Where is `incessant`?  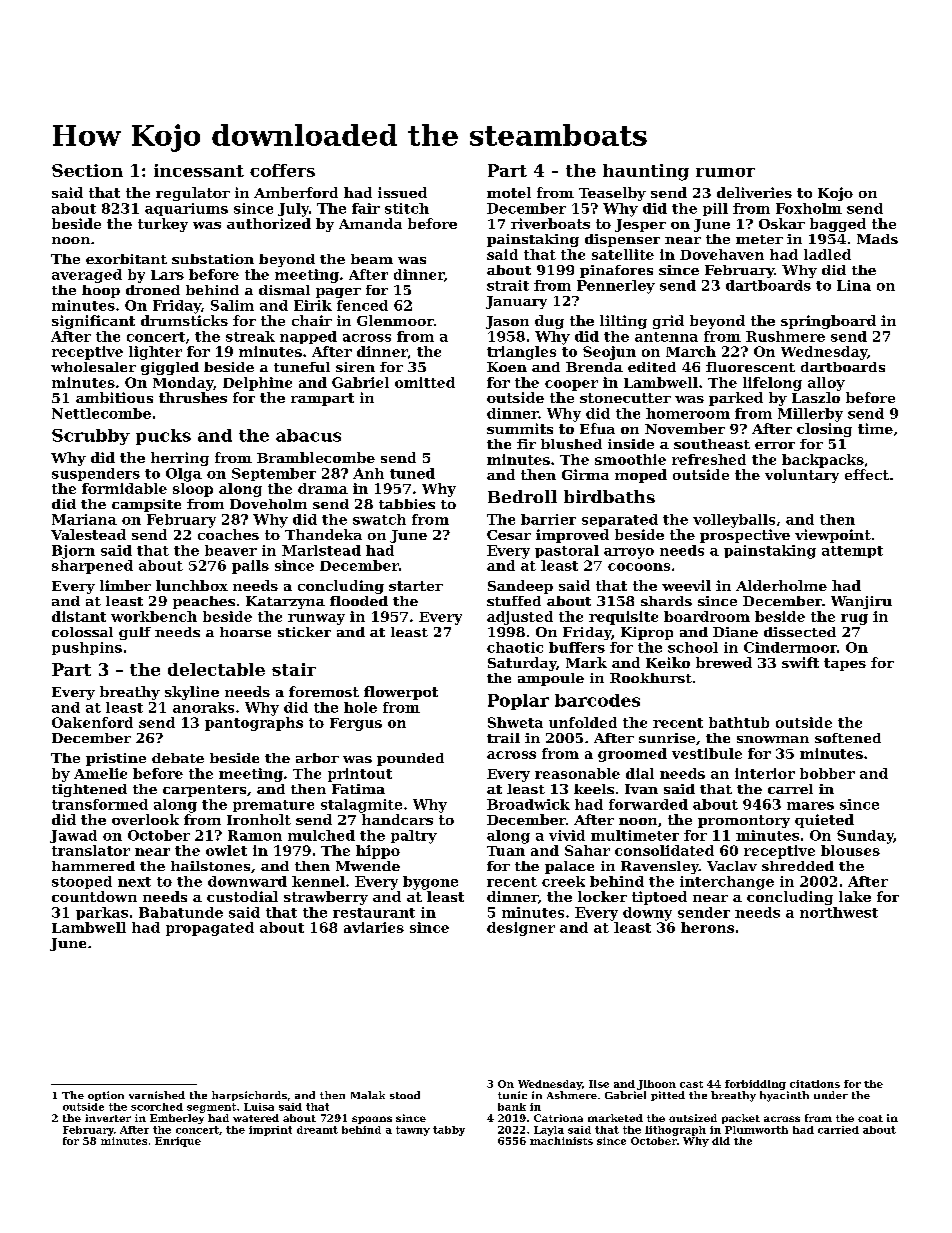
incessant is located at coordinates (199, 170).
